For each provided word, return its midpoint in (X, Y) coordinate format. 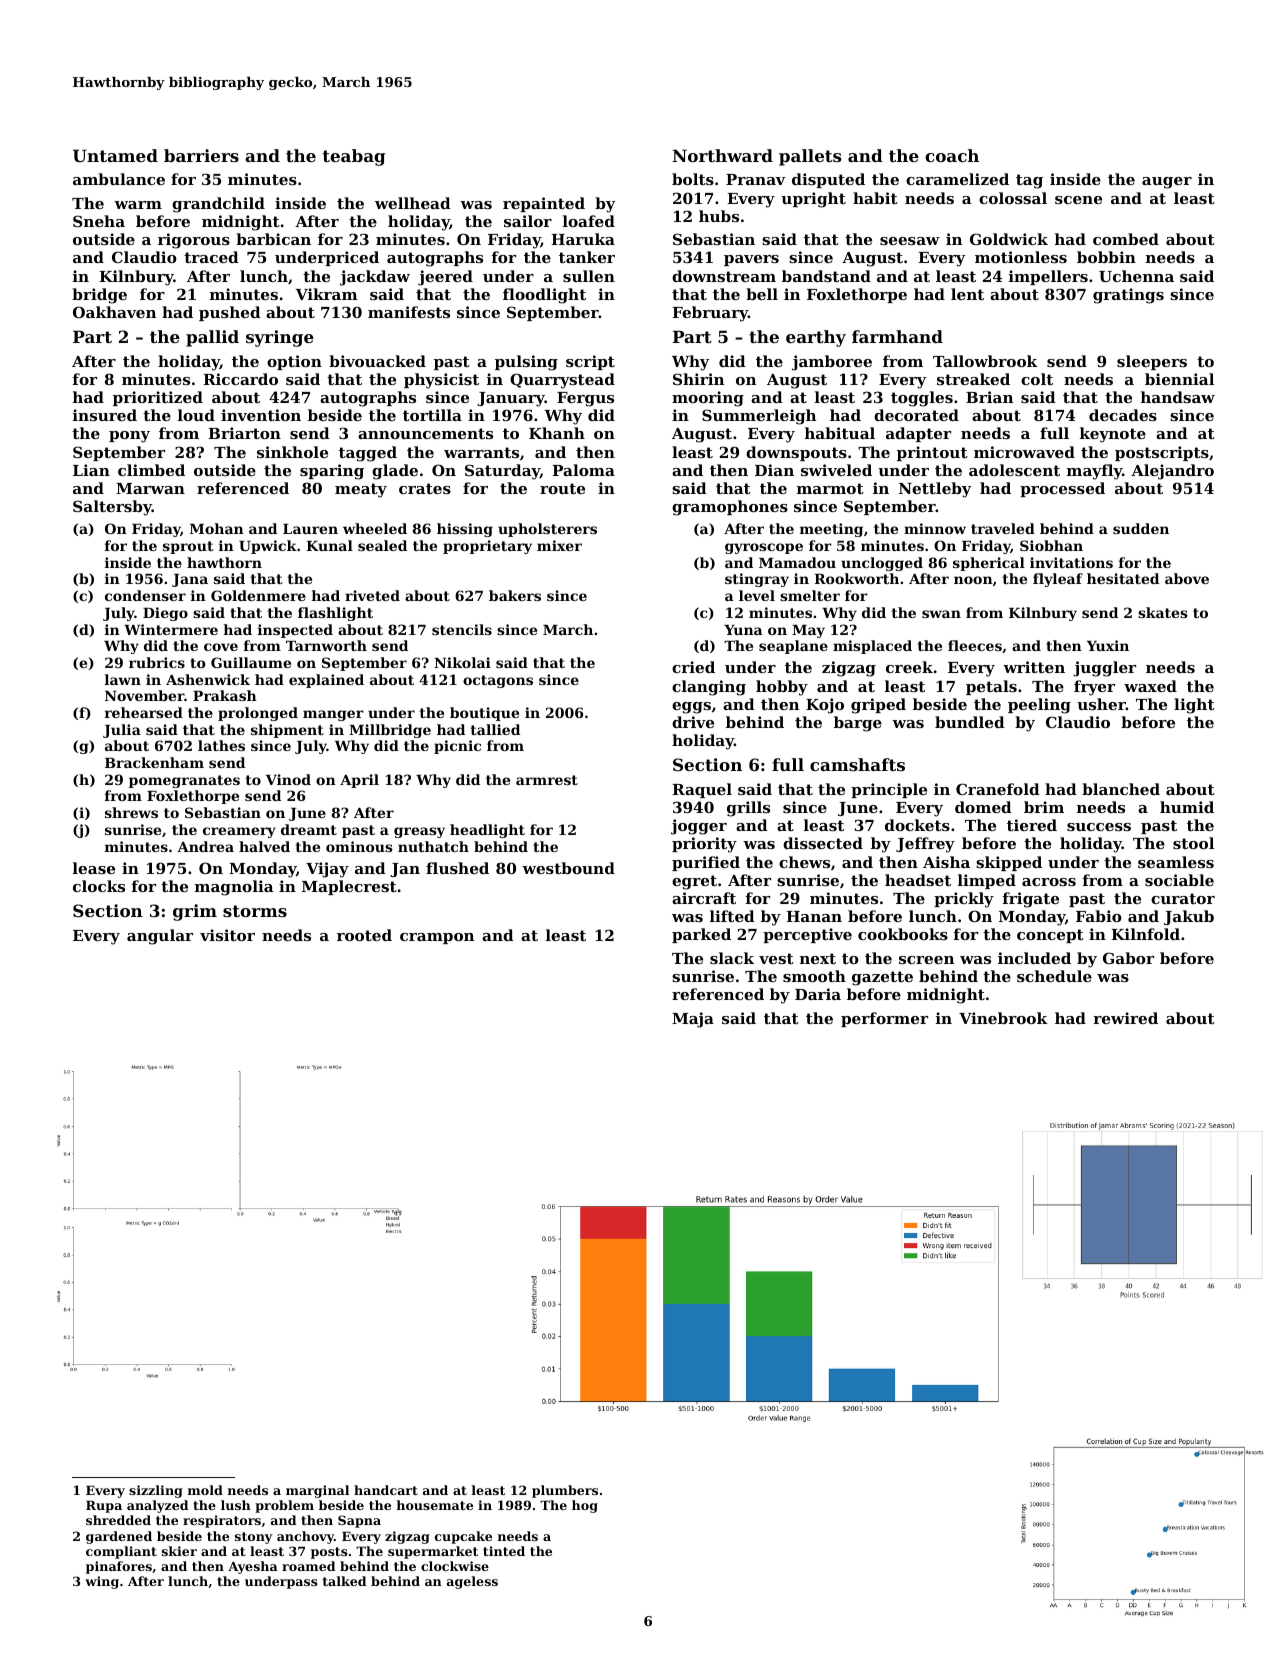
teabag (354, 157)
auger (1167, 183)
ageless (472, 1582)
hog (585, 1506)
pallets (810, 157)
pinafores (119, 1567)
